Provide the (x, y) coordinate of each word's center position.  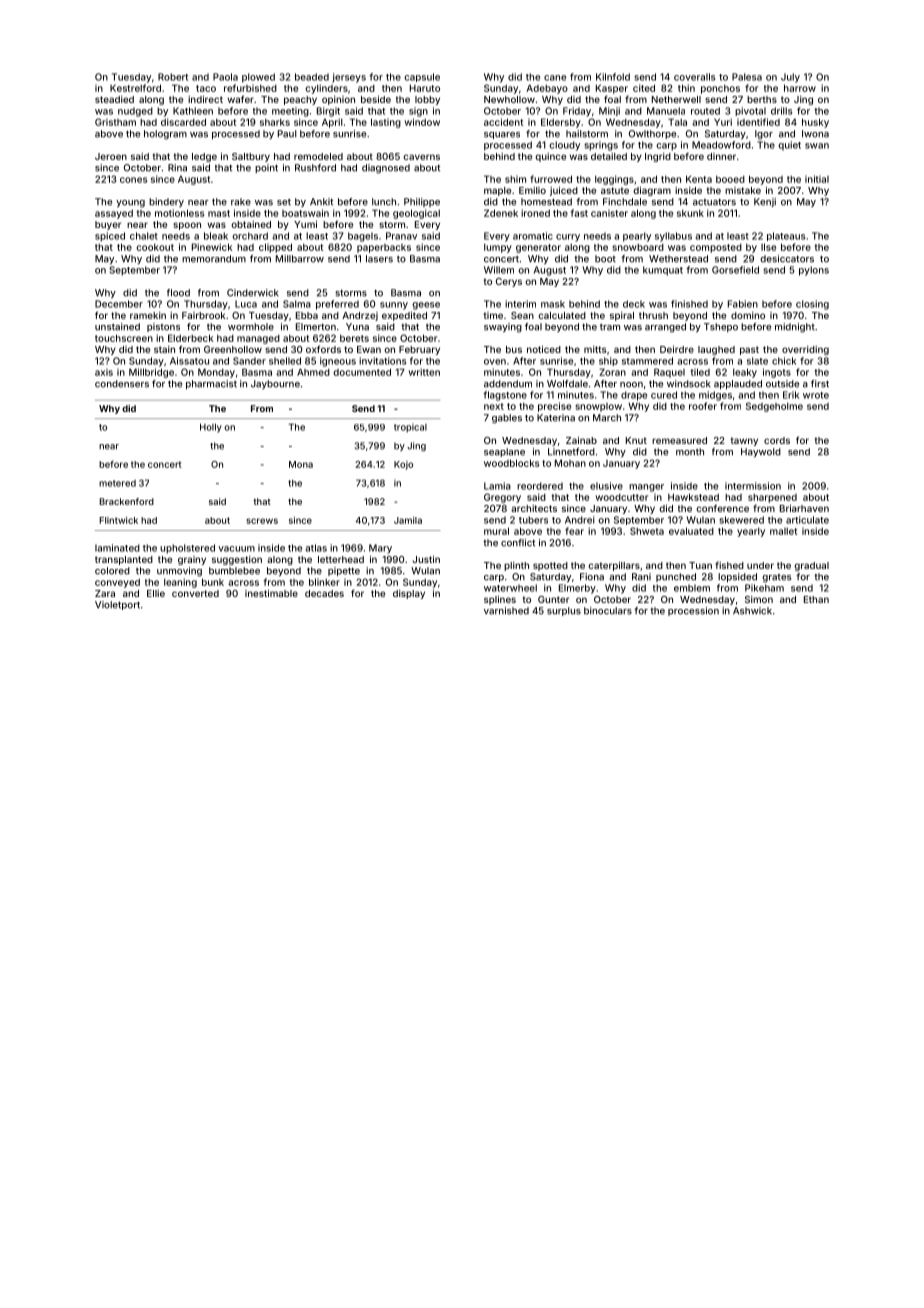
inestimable (271, 593)
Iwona (815, 134)
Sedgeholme (774, 407)
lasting (386, 123)
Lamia (497, 486)
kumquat (663, 271)
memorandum (214, 259)
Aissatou (189, 361)
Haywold (761, 452)
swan (817, 146)
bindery (166, 202)
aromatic (533, 236)
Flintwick (118, 520)
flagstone (505, 396)
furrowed (551, 179)
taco (206, 88)
